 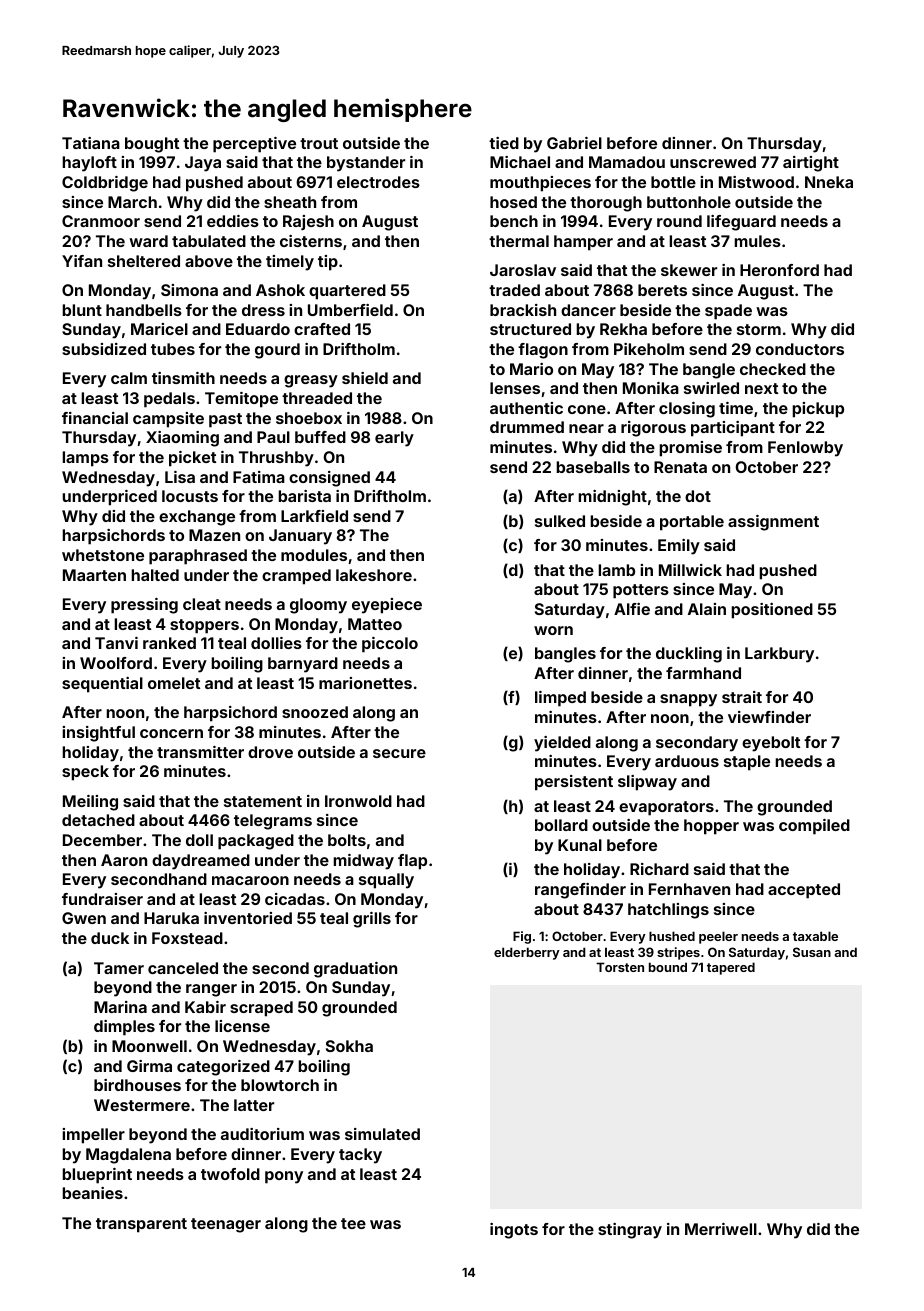 What do you see at coordinates (731, 968) in the image?
I see `tapered` at bounding box center [731, 968].
